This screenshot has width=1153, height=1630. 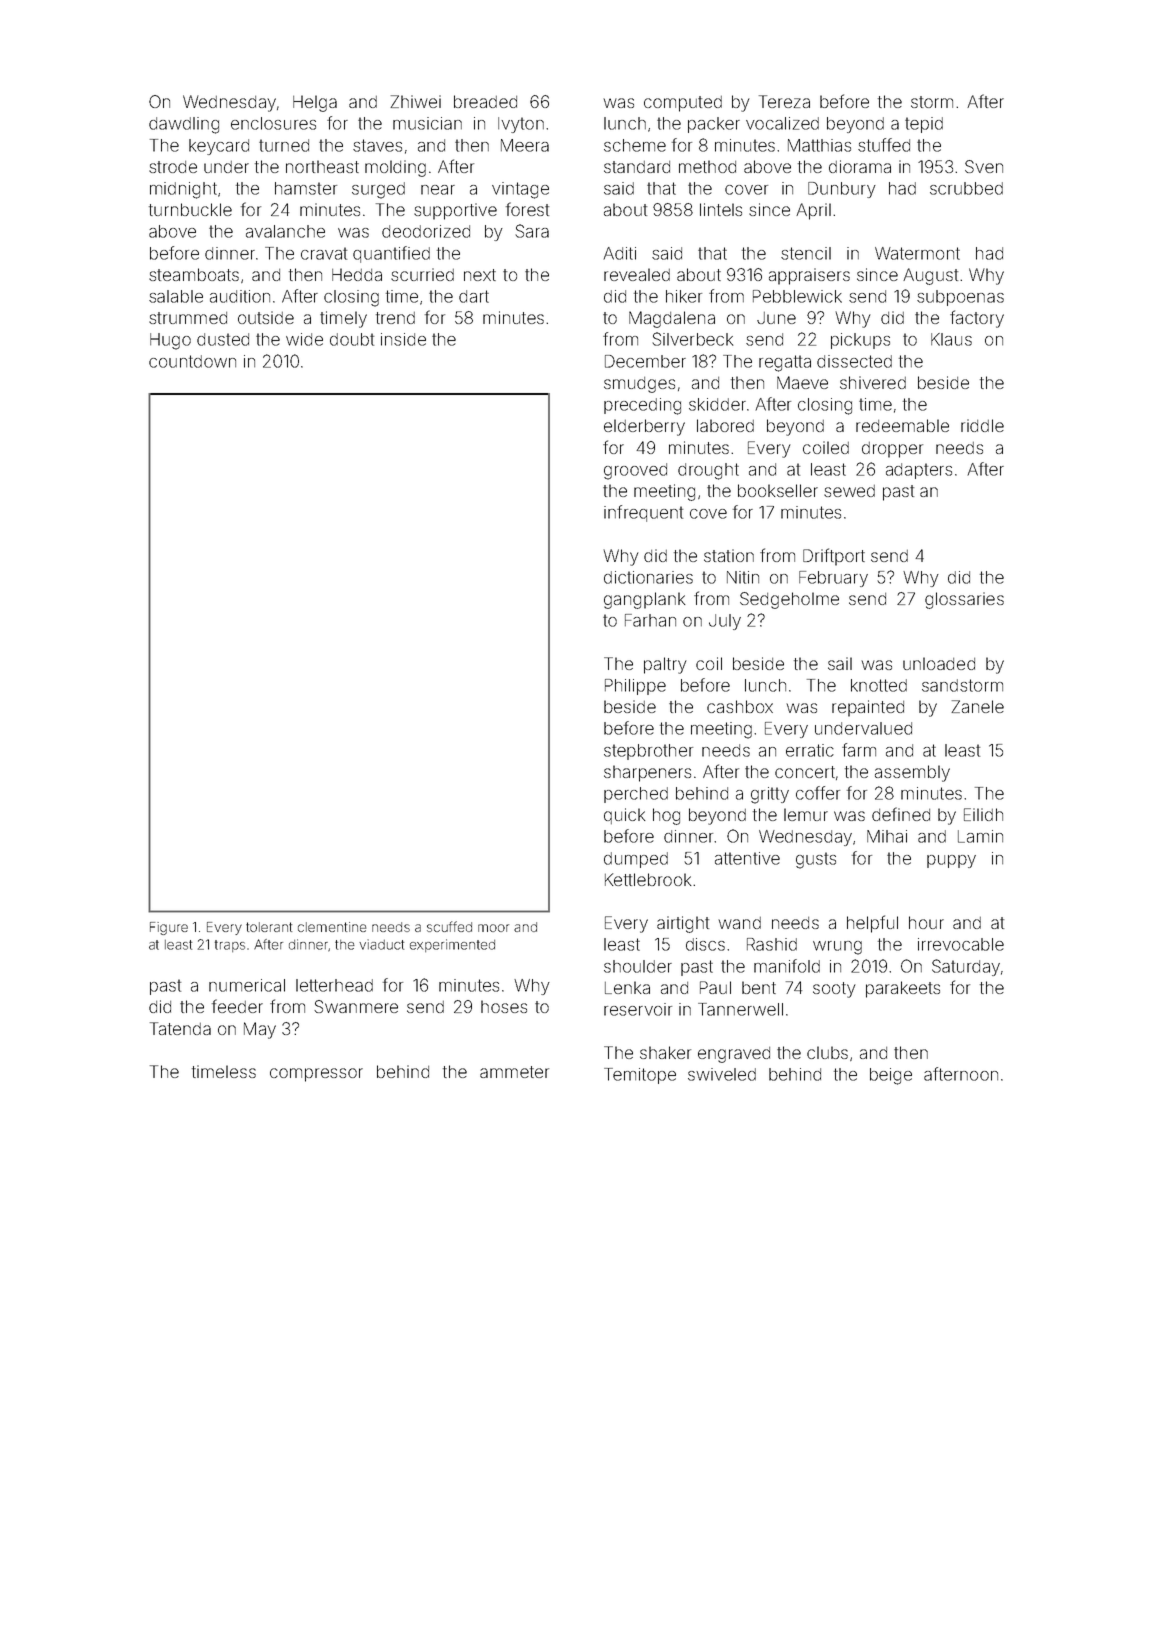 I want to click on tepid, so click(x=924, y=125).
